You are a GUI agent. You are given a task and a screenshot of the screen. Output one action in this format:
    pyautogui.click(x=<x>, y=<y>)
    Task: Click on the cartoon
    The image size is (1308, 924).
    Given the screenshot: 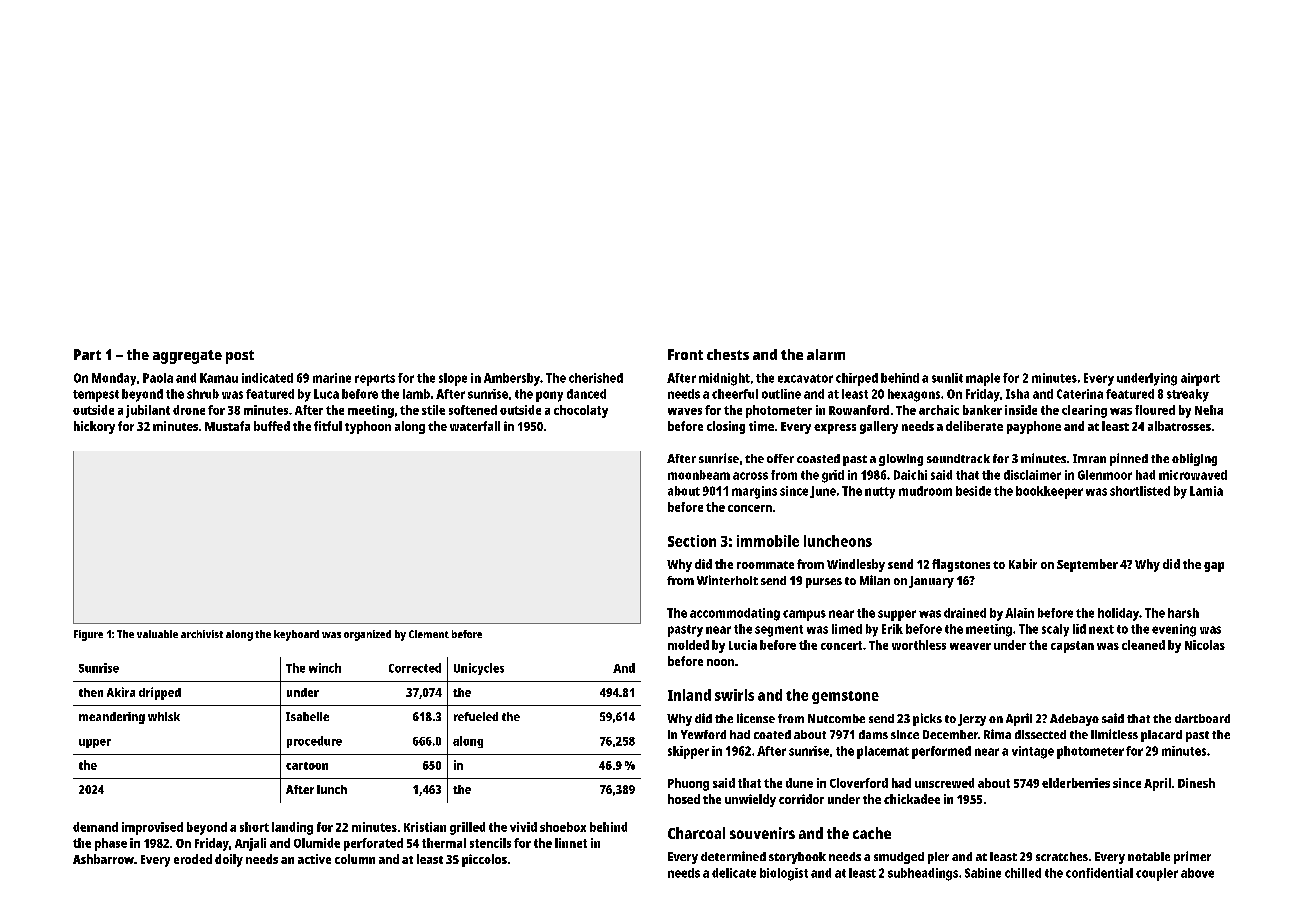 What is the action you would take?
    pyautogui.click(x=307, y=766)
